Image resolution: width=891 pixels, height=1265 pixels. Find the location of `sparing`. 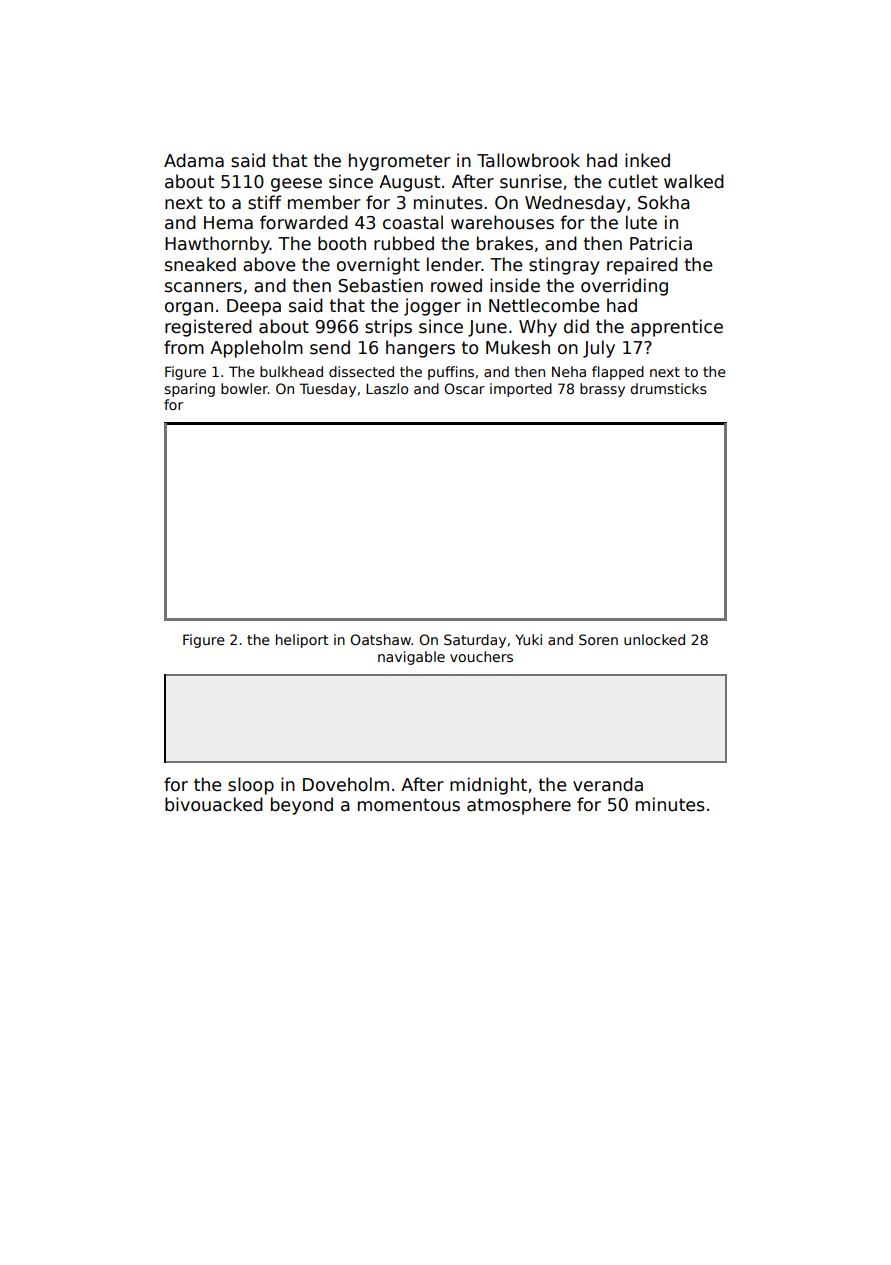

sparing is located at coordinates (189, 390).
